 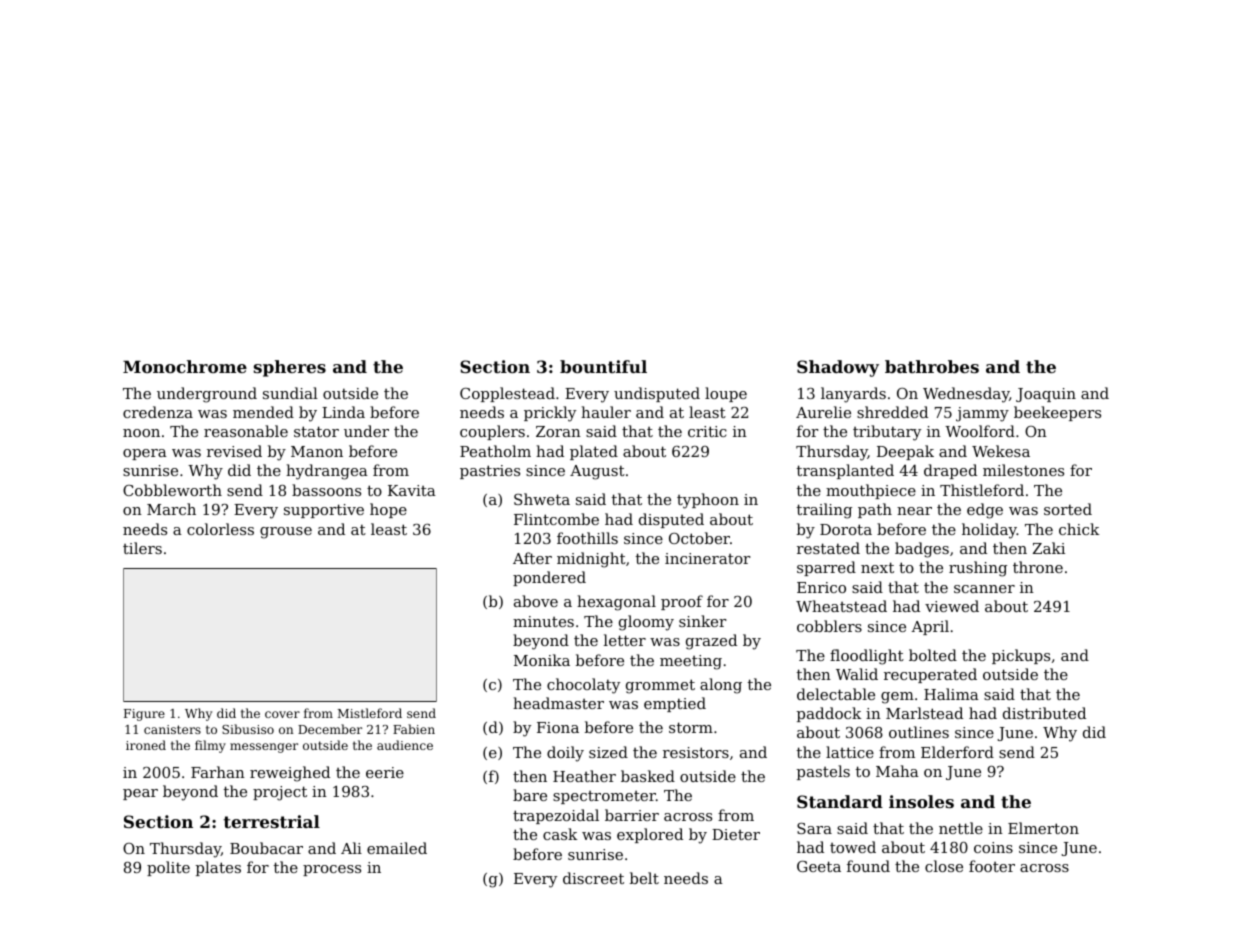 I want to click on bountiful, so click(x=603, y=366).
